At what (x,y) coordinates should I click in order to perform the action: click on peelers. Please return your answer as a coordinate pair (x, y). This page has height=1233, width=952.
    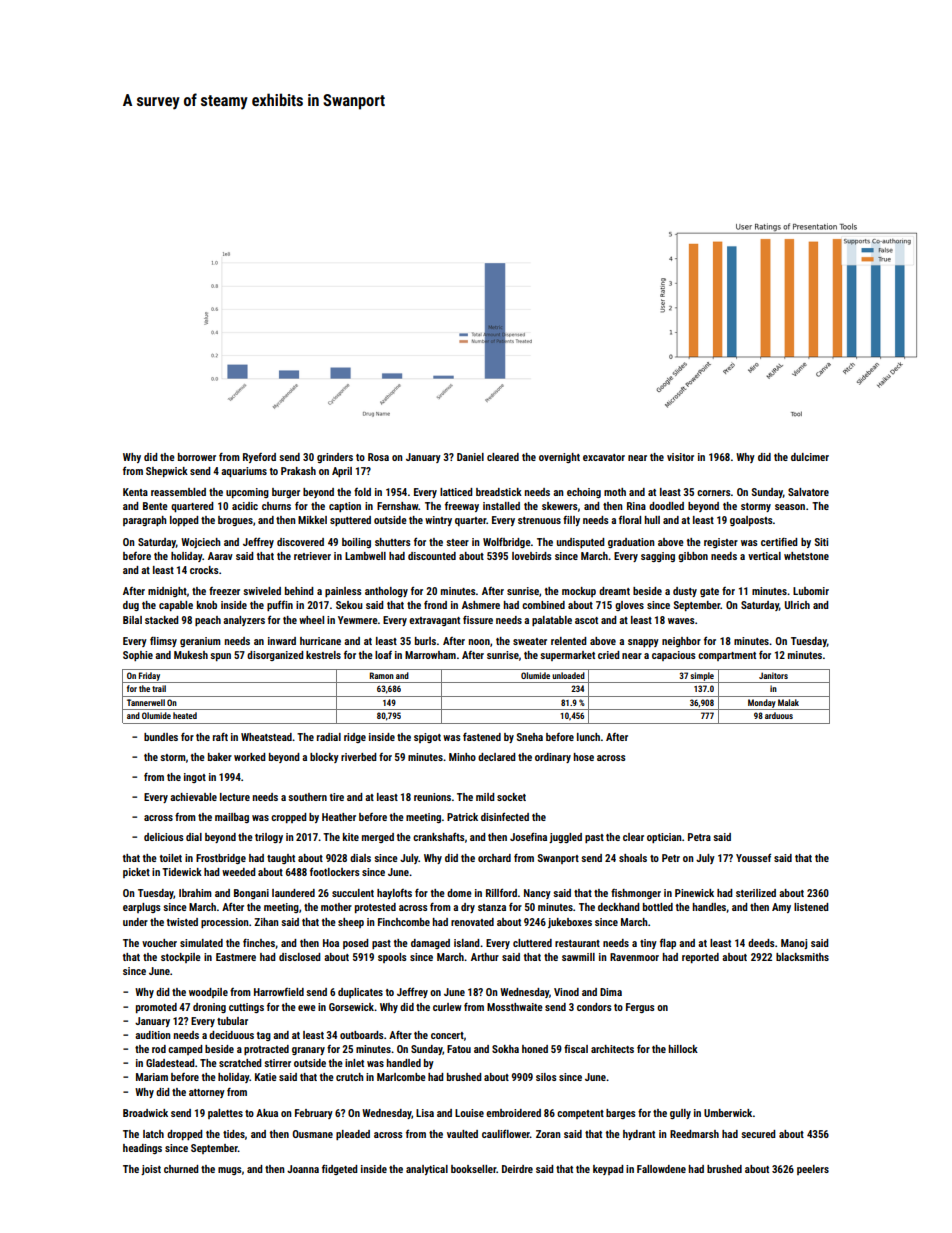
    Looking at the image, I should click on (813, 1170).
